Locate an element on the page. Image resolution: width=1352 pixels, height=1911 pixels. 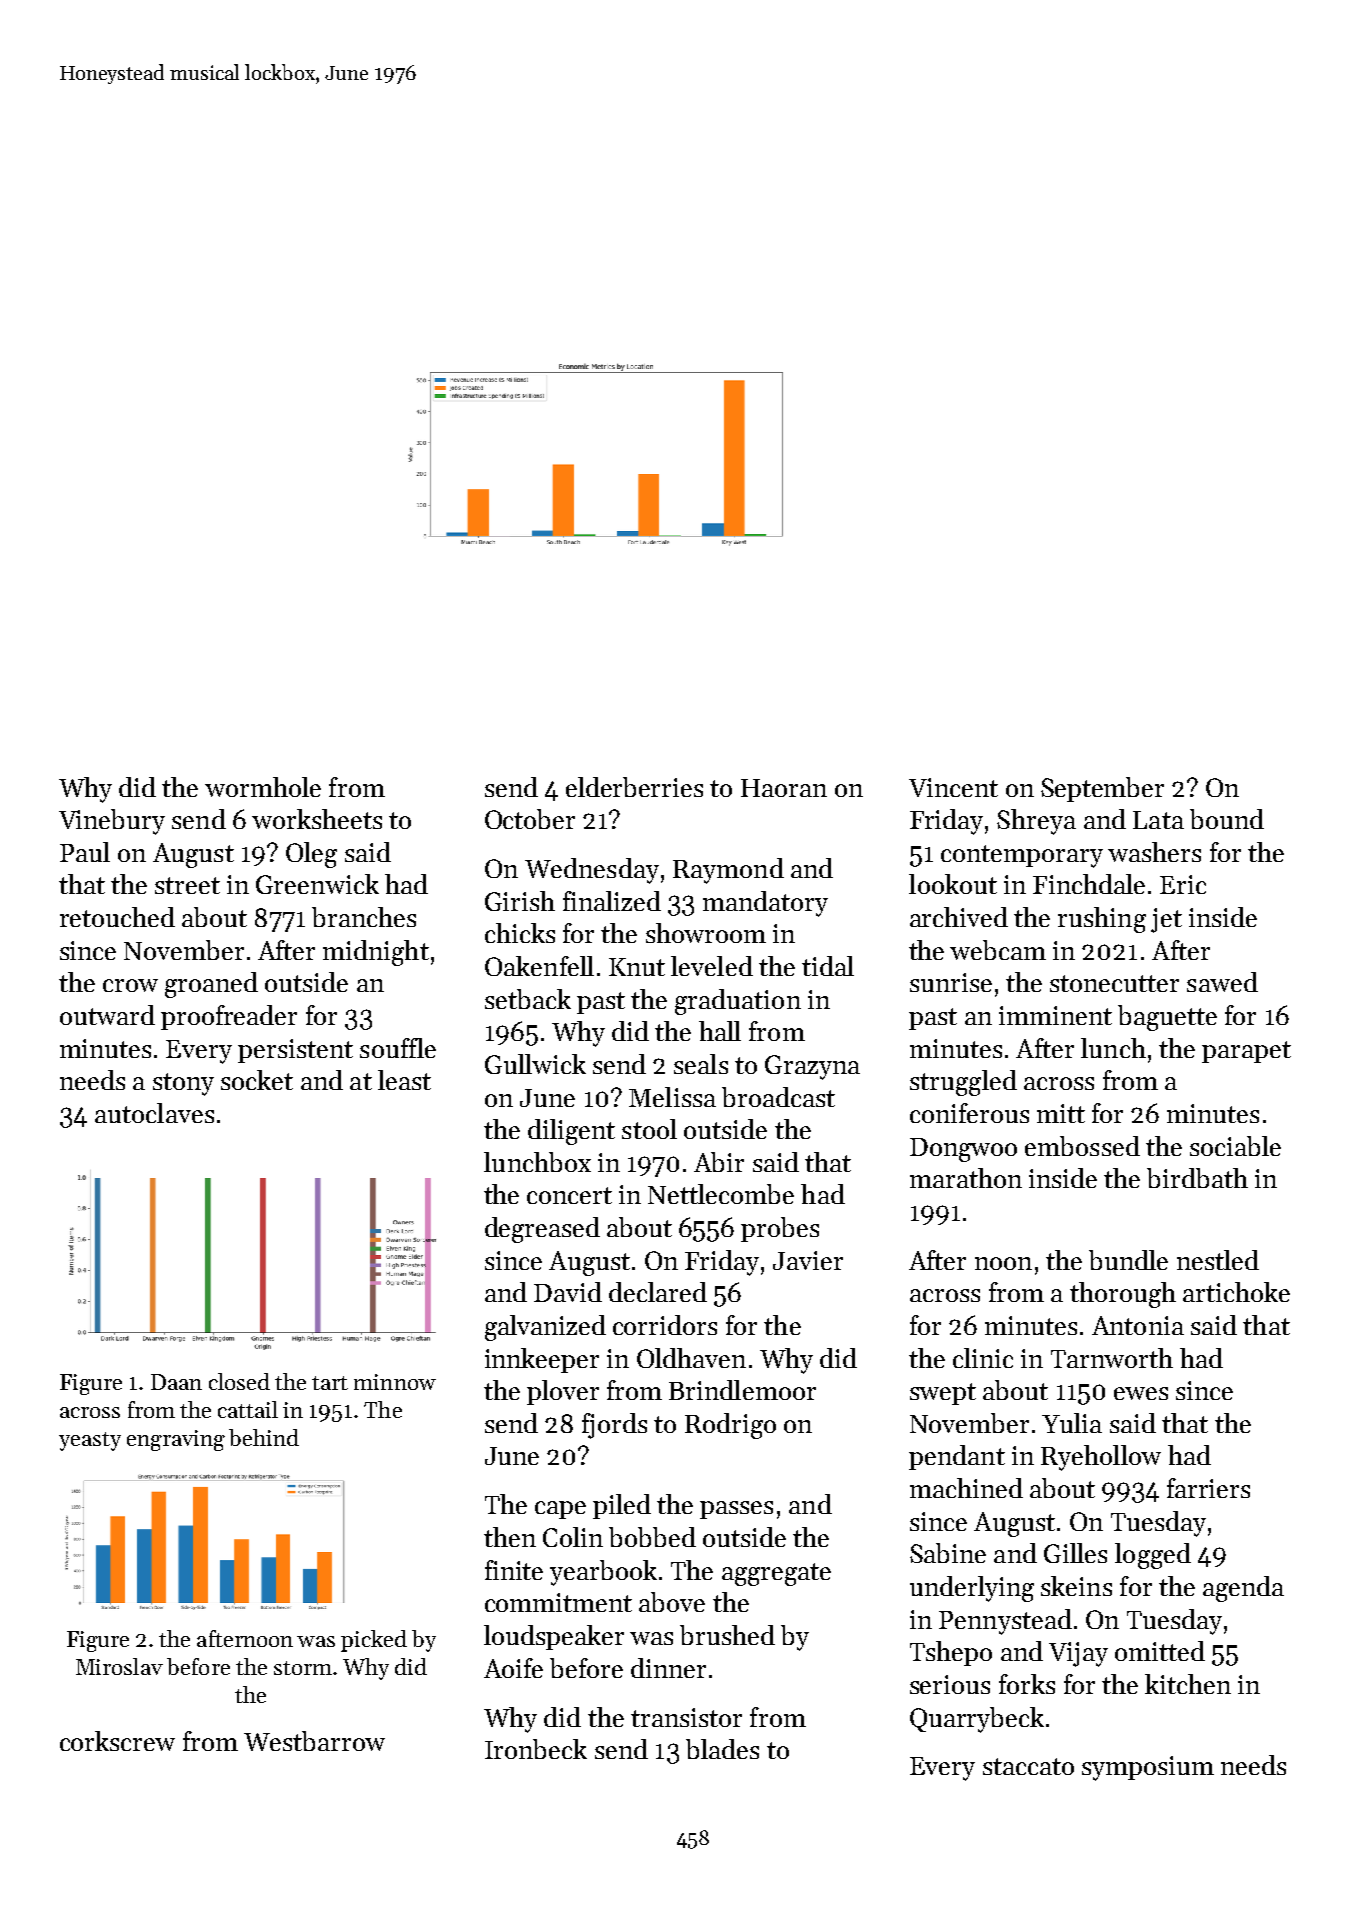
Ironbeck is located at coordinates (536, 1749).
